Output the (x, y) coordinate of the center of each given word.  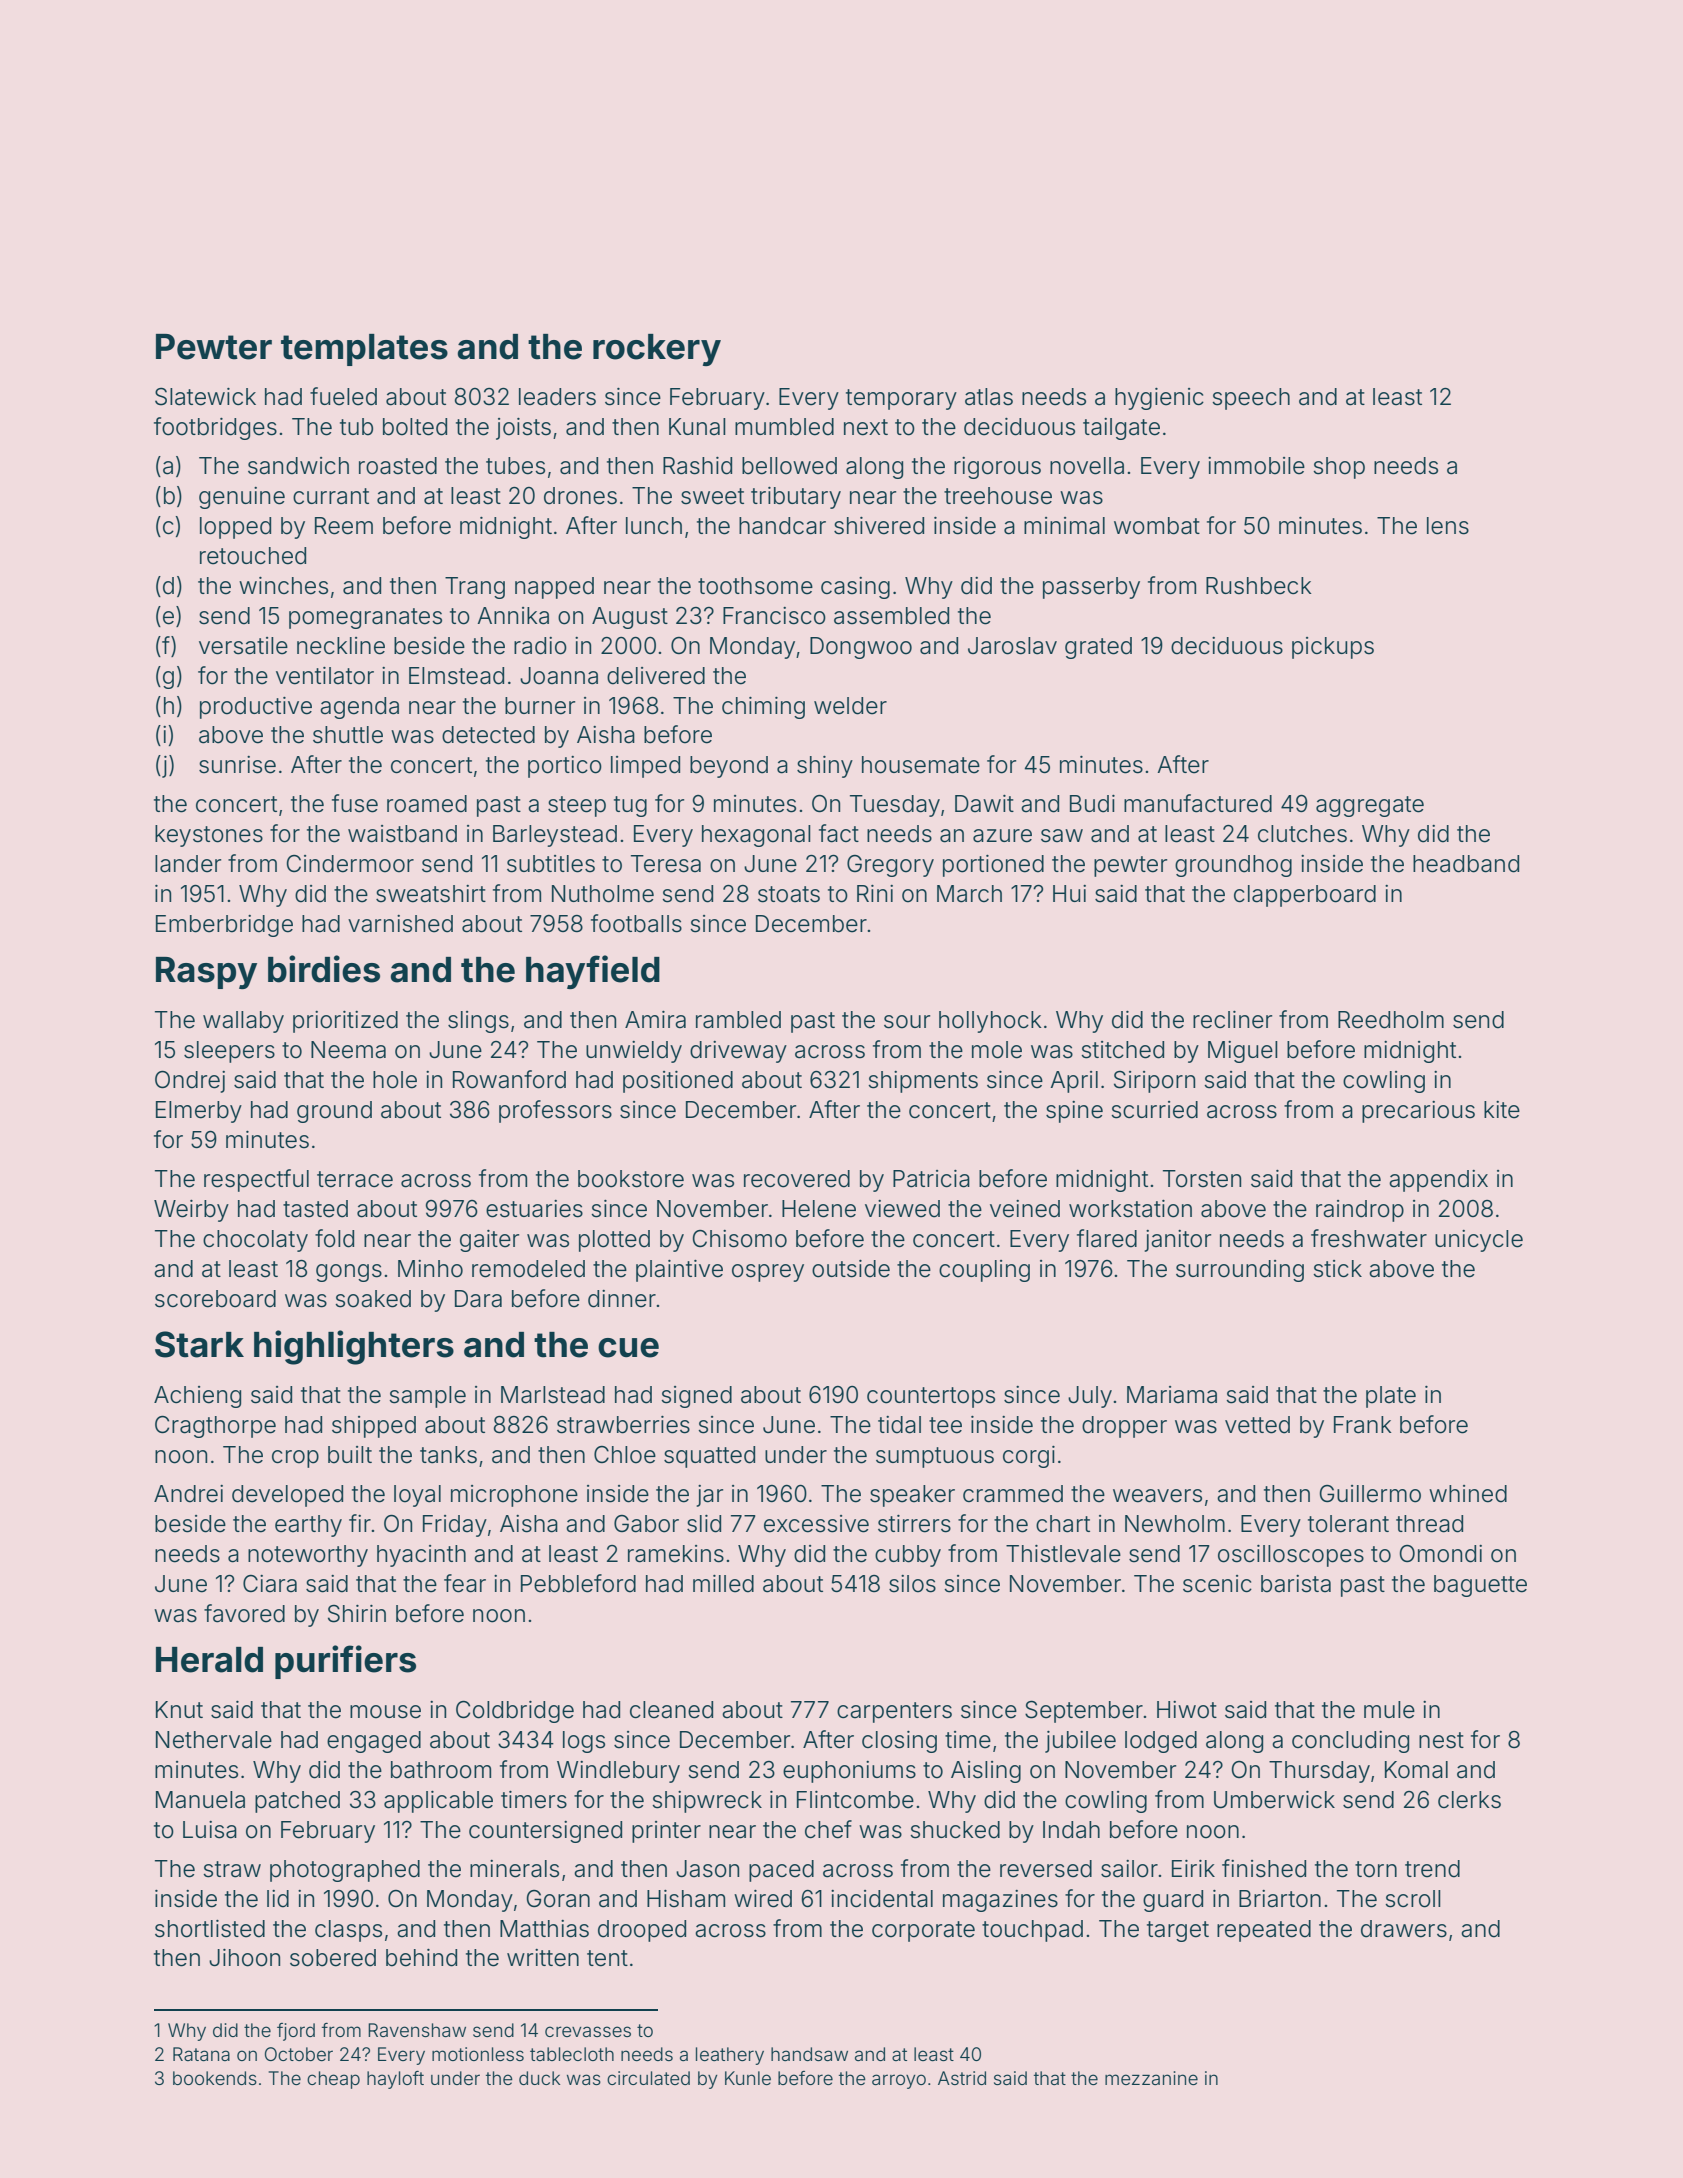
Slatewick (205, 396)
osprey (768, 1273)
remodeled (528, 1269)
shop (1339, 468)
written (543, 1958)
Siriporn (1154, 1082)
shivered (879, 526)
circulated (648, 2078)
